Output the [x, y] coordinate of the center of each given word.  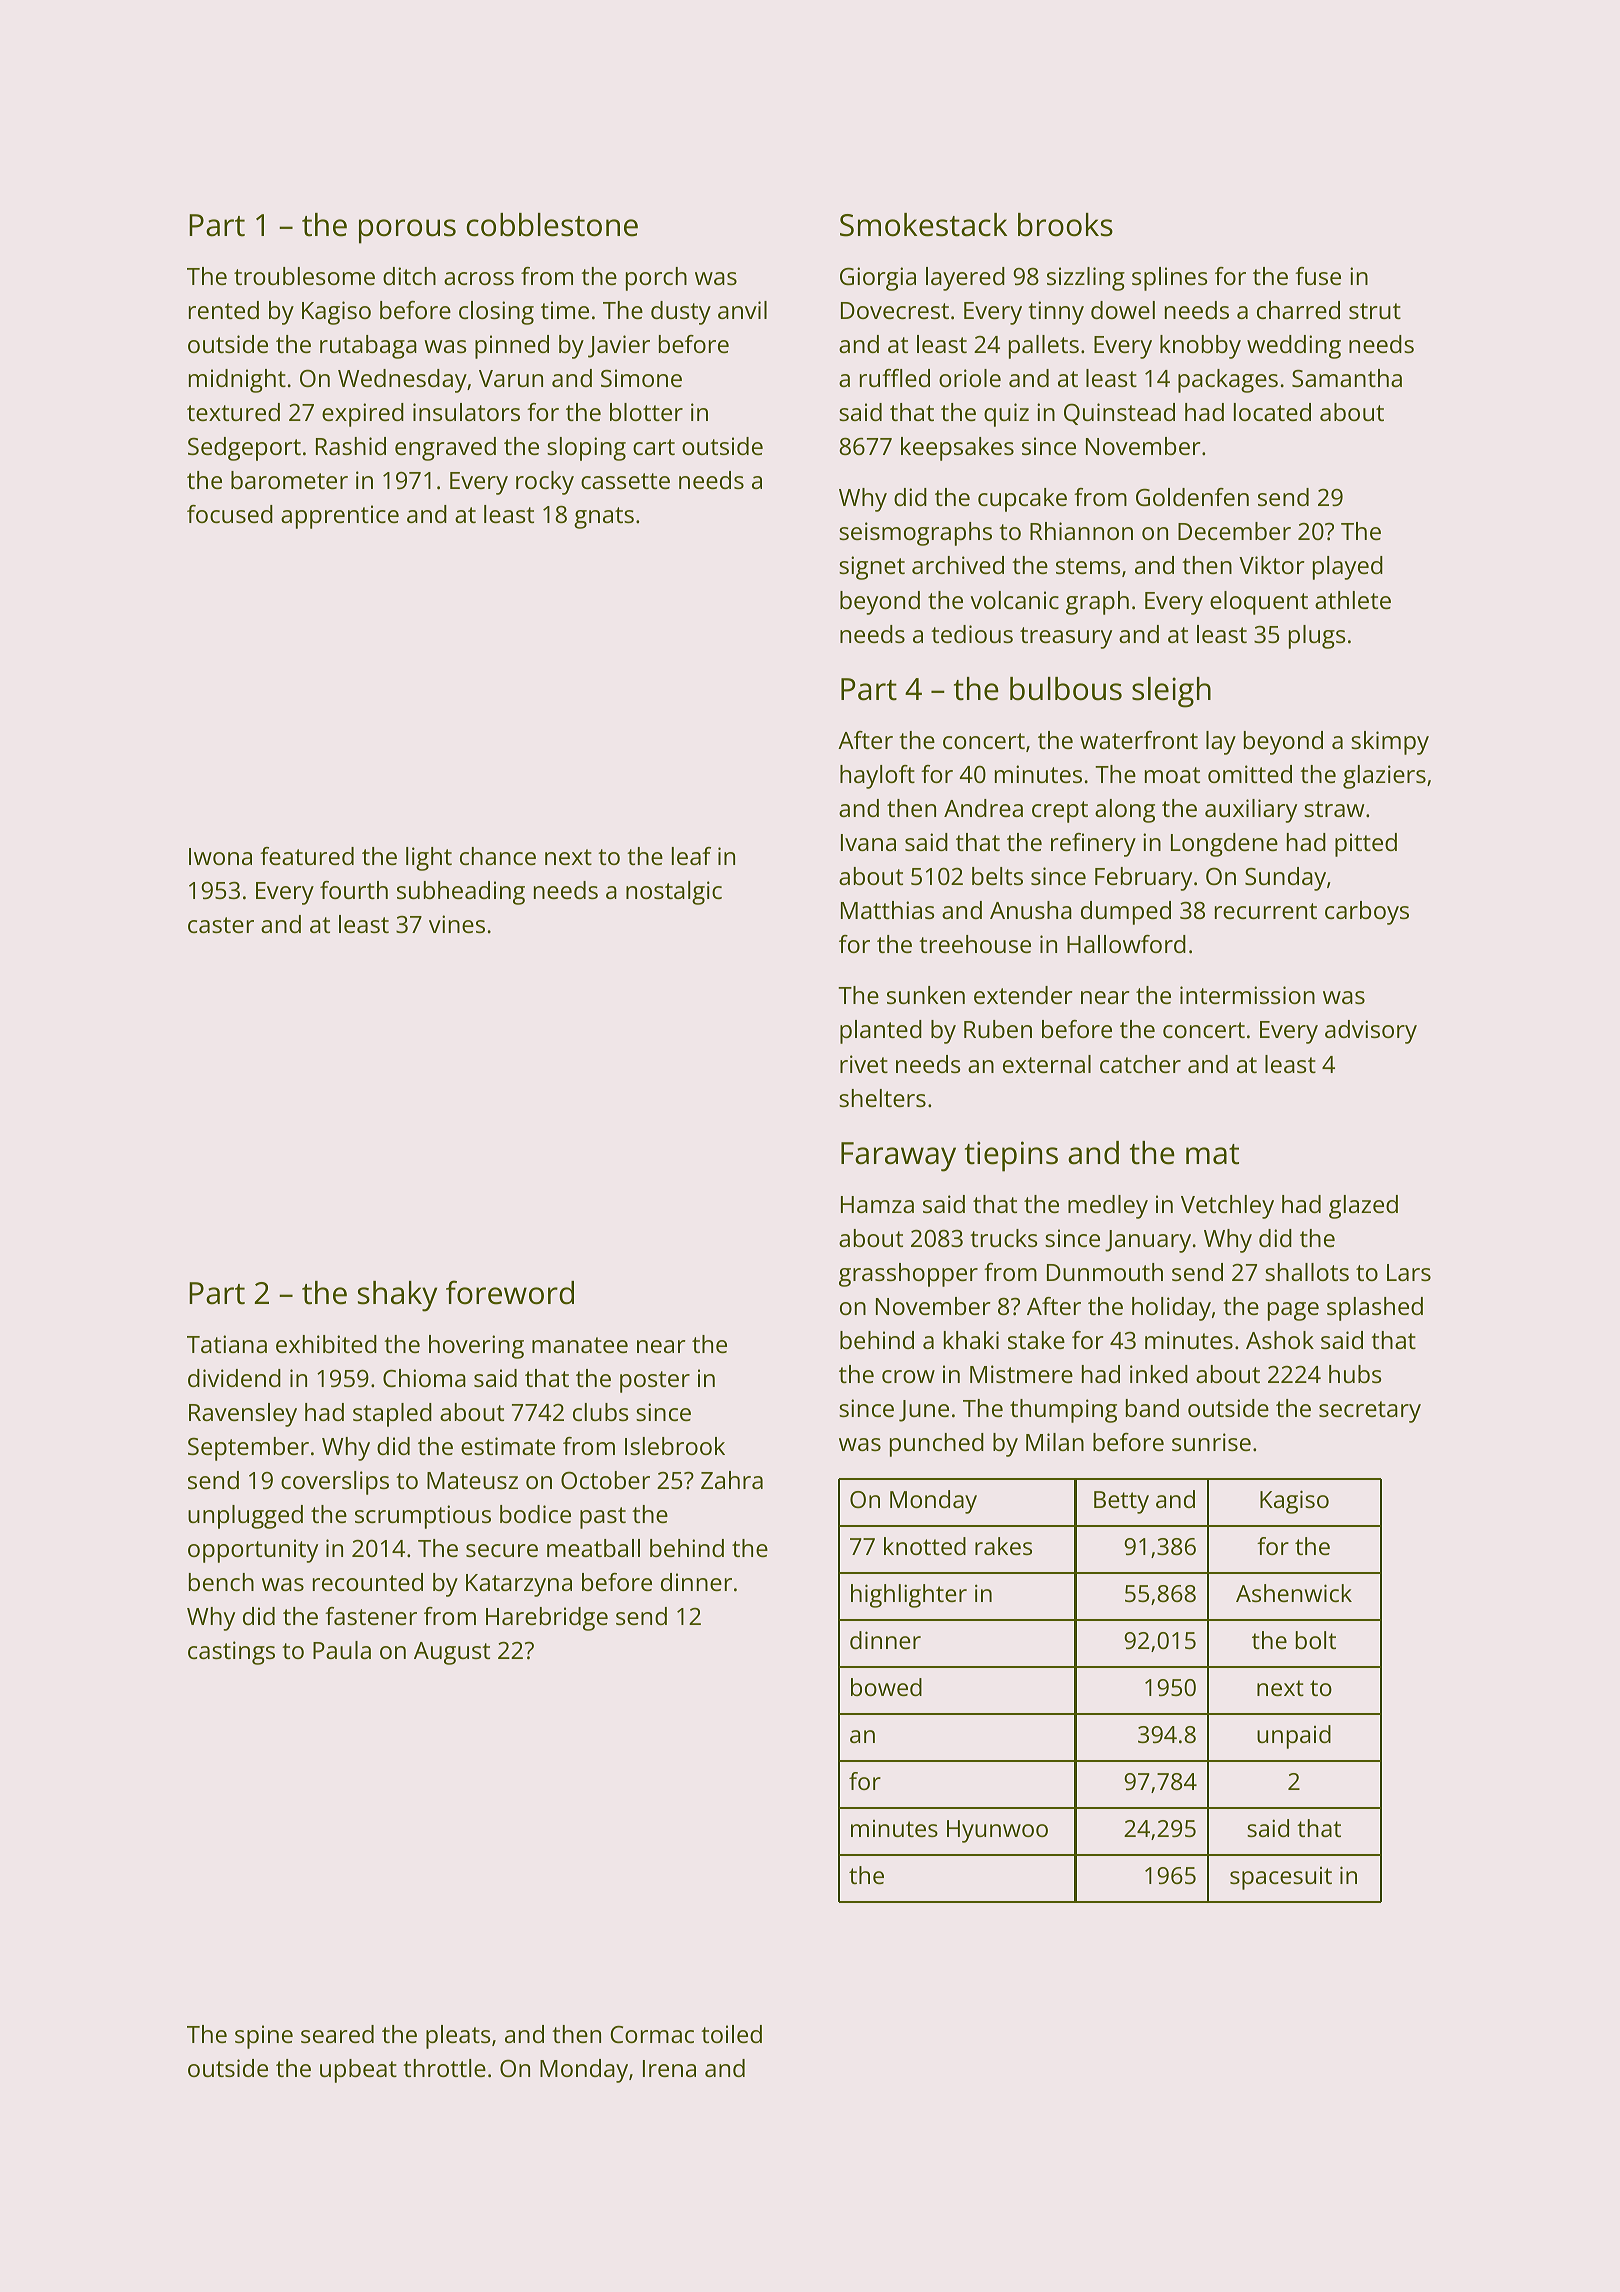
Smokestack [923, 225]
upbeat [358, 2071]
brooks [1065, 225]
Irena [669, 2068]
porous [407, 231]
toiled [731, 2034]
